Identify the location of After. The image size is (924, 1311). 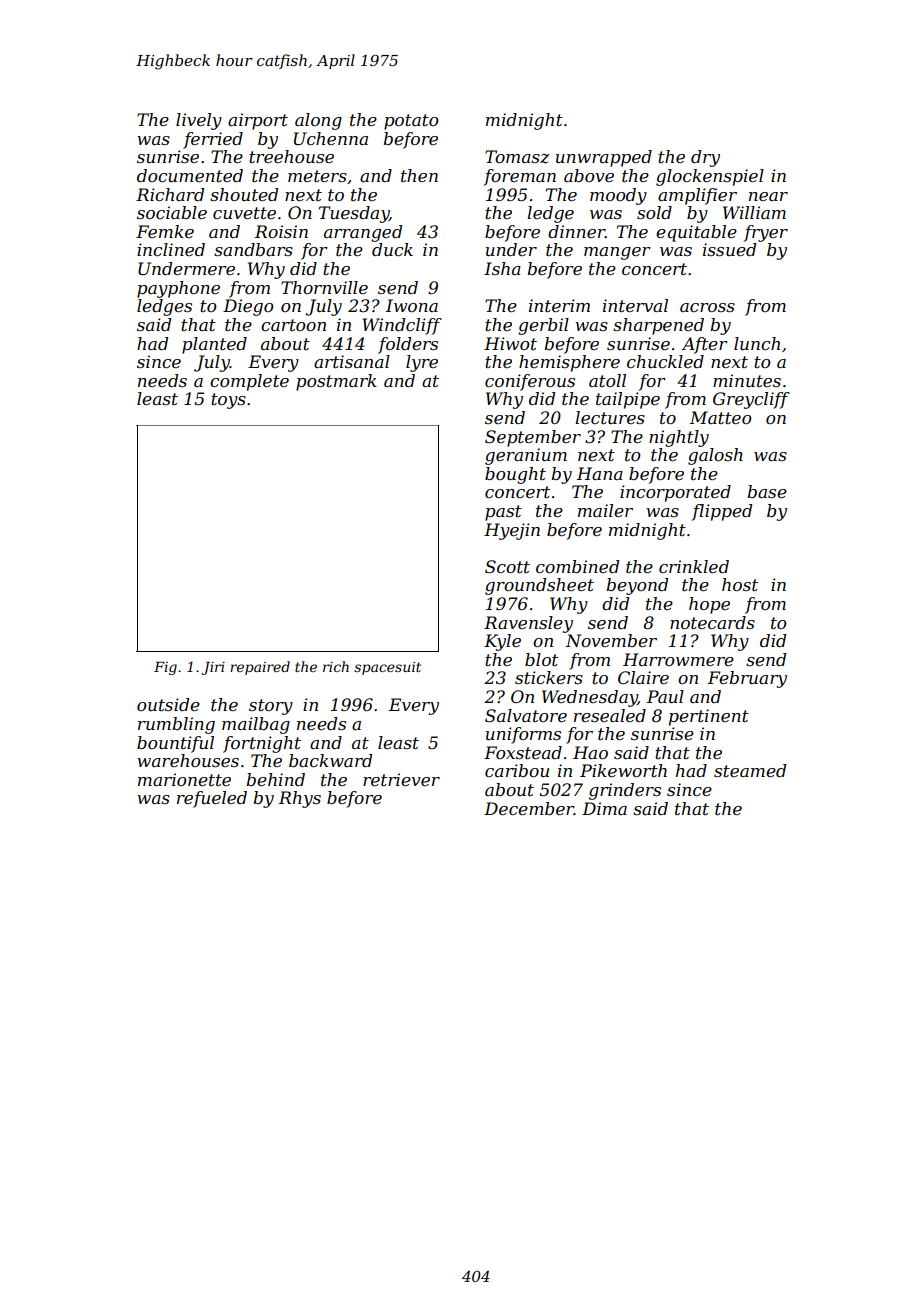
(704, 345).
